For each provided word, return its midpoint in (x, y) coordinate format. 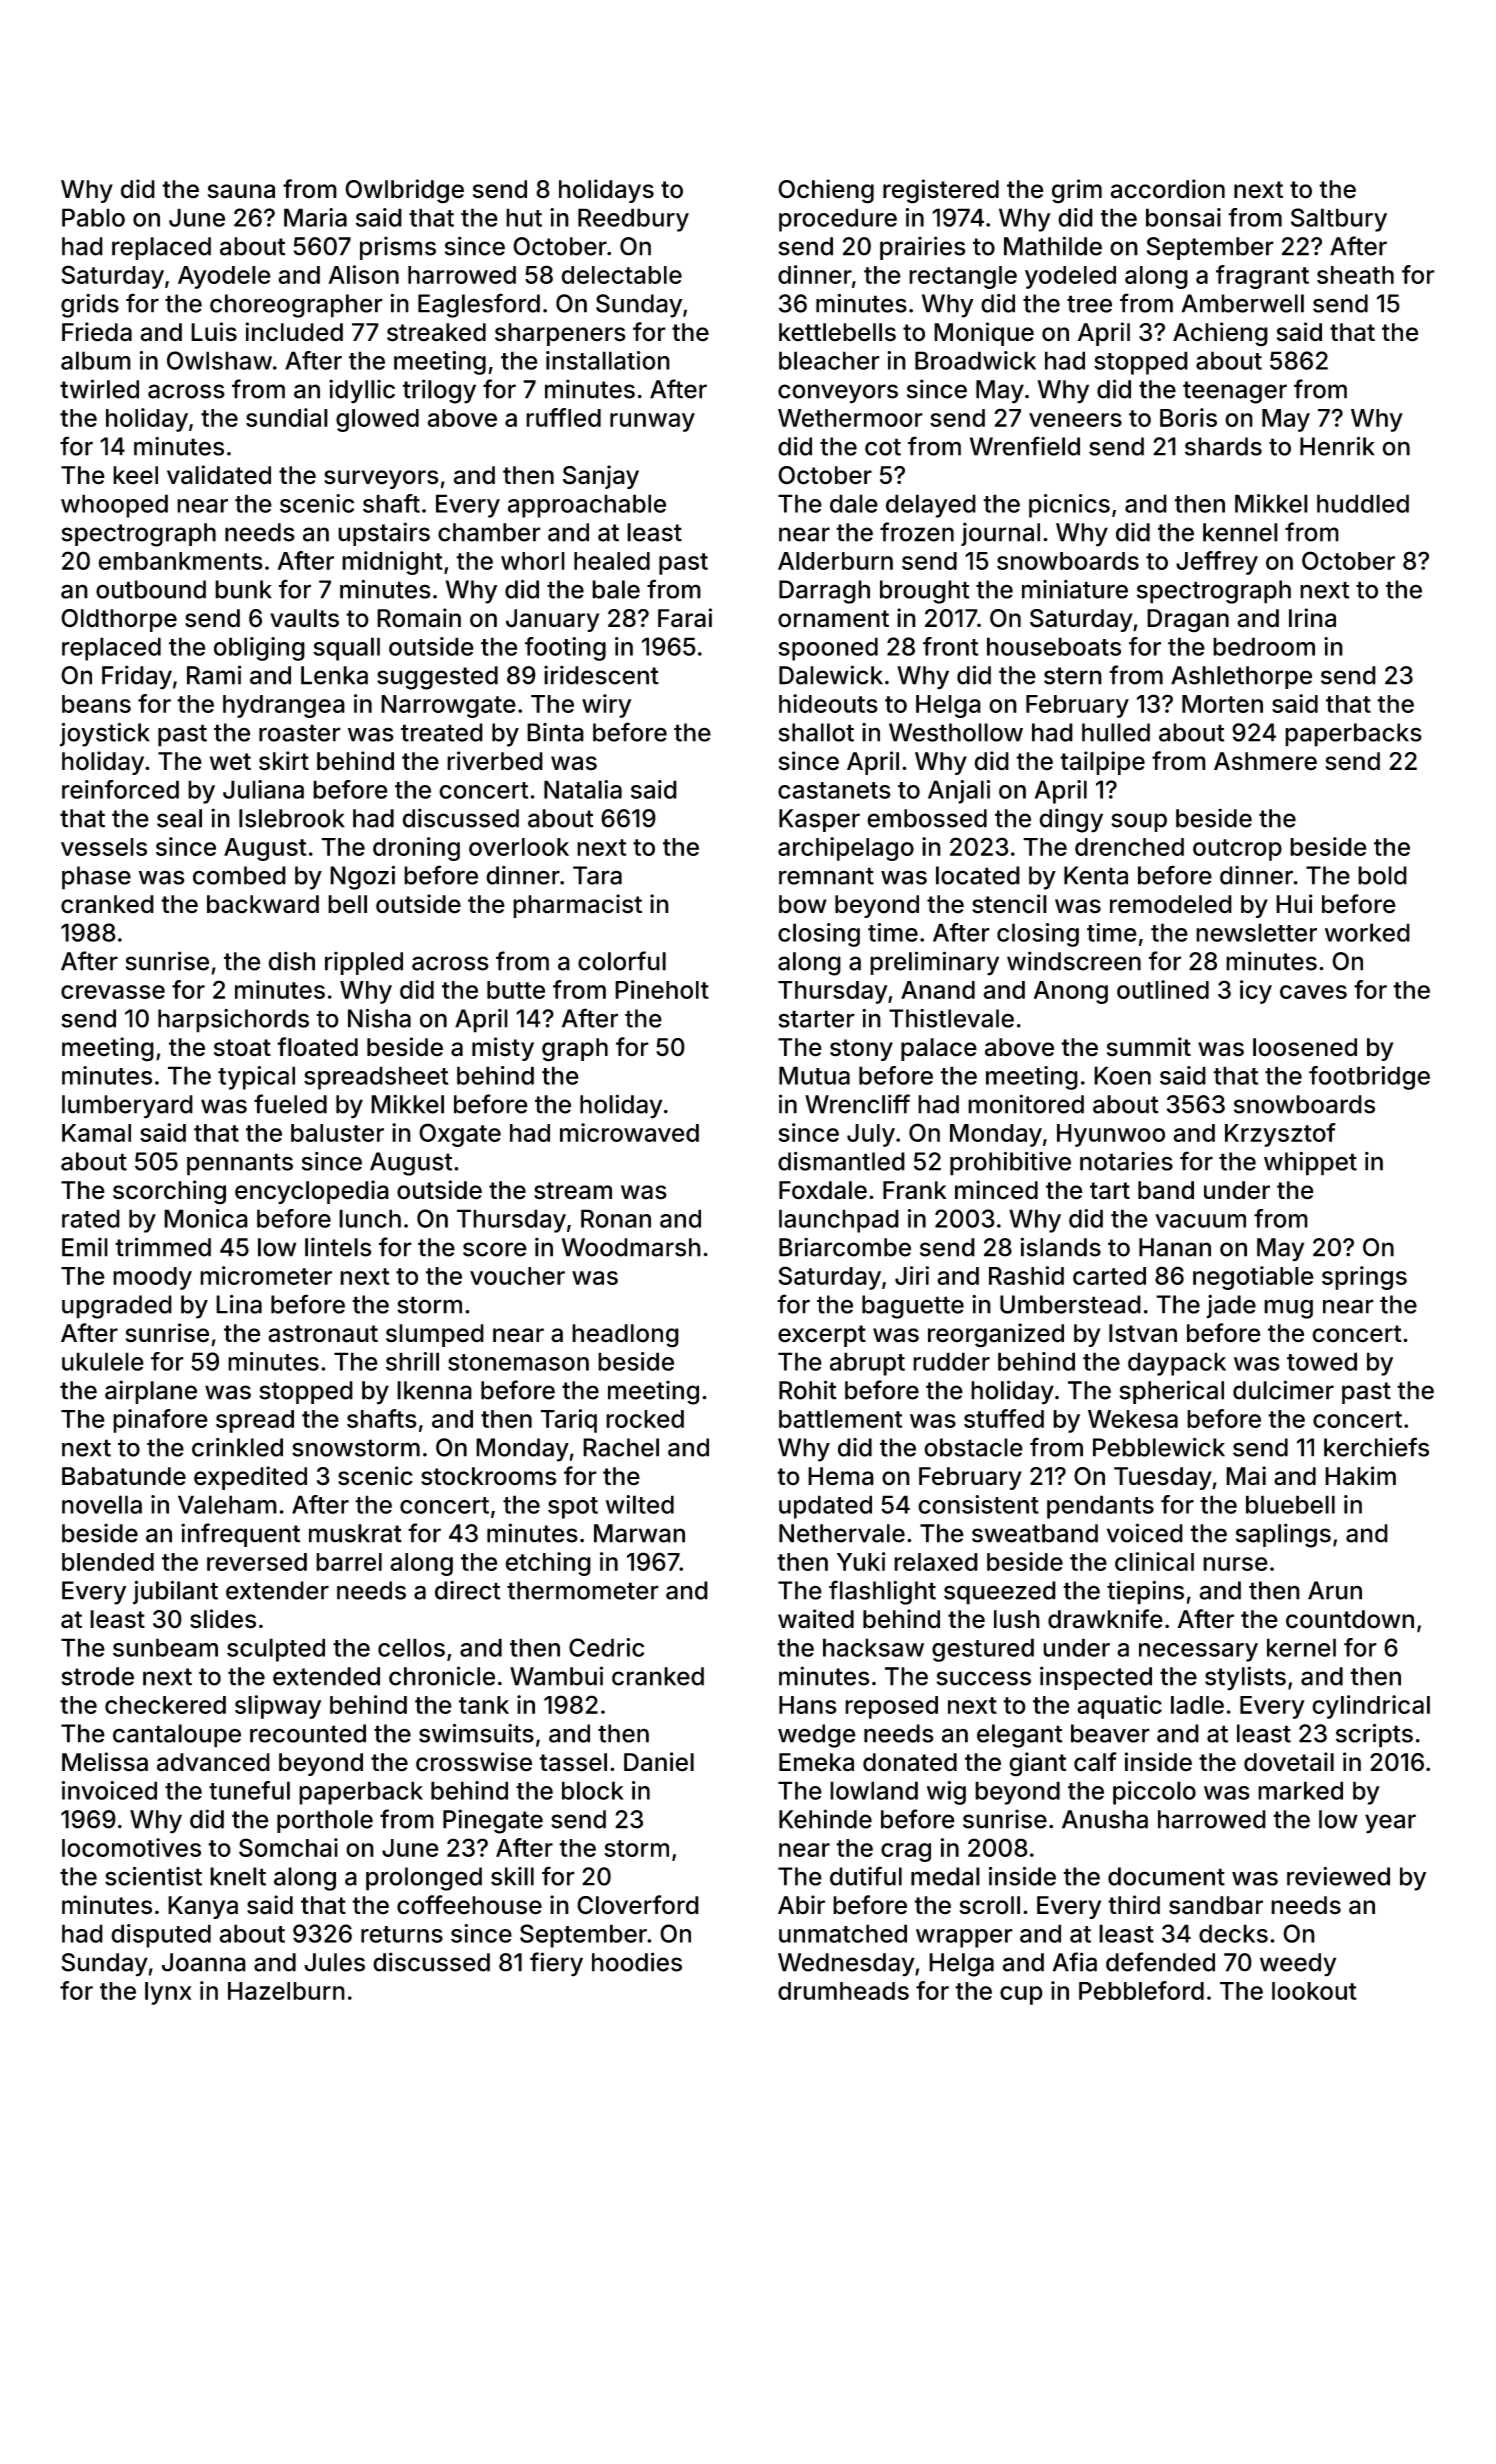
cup (1021, 1995)
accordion (1167, 189)
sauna (241, 191)
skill (512, 1876)
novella (102, 1504)
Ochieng (826, 191)
